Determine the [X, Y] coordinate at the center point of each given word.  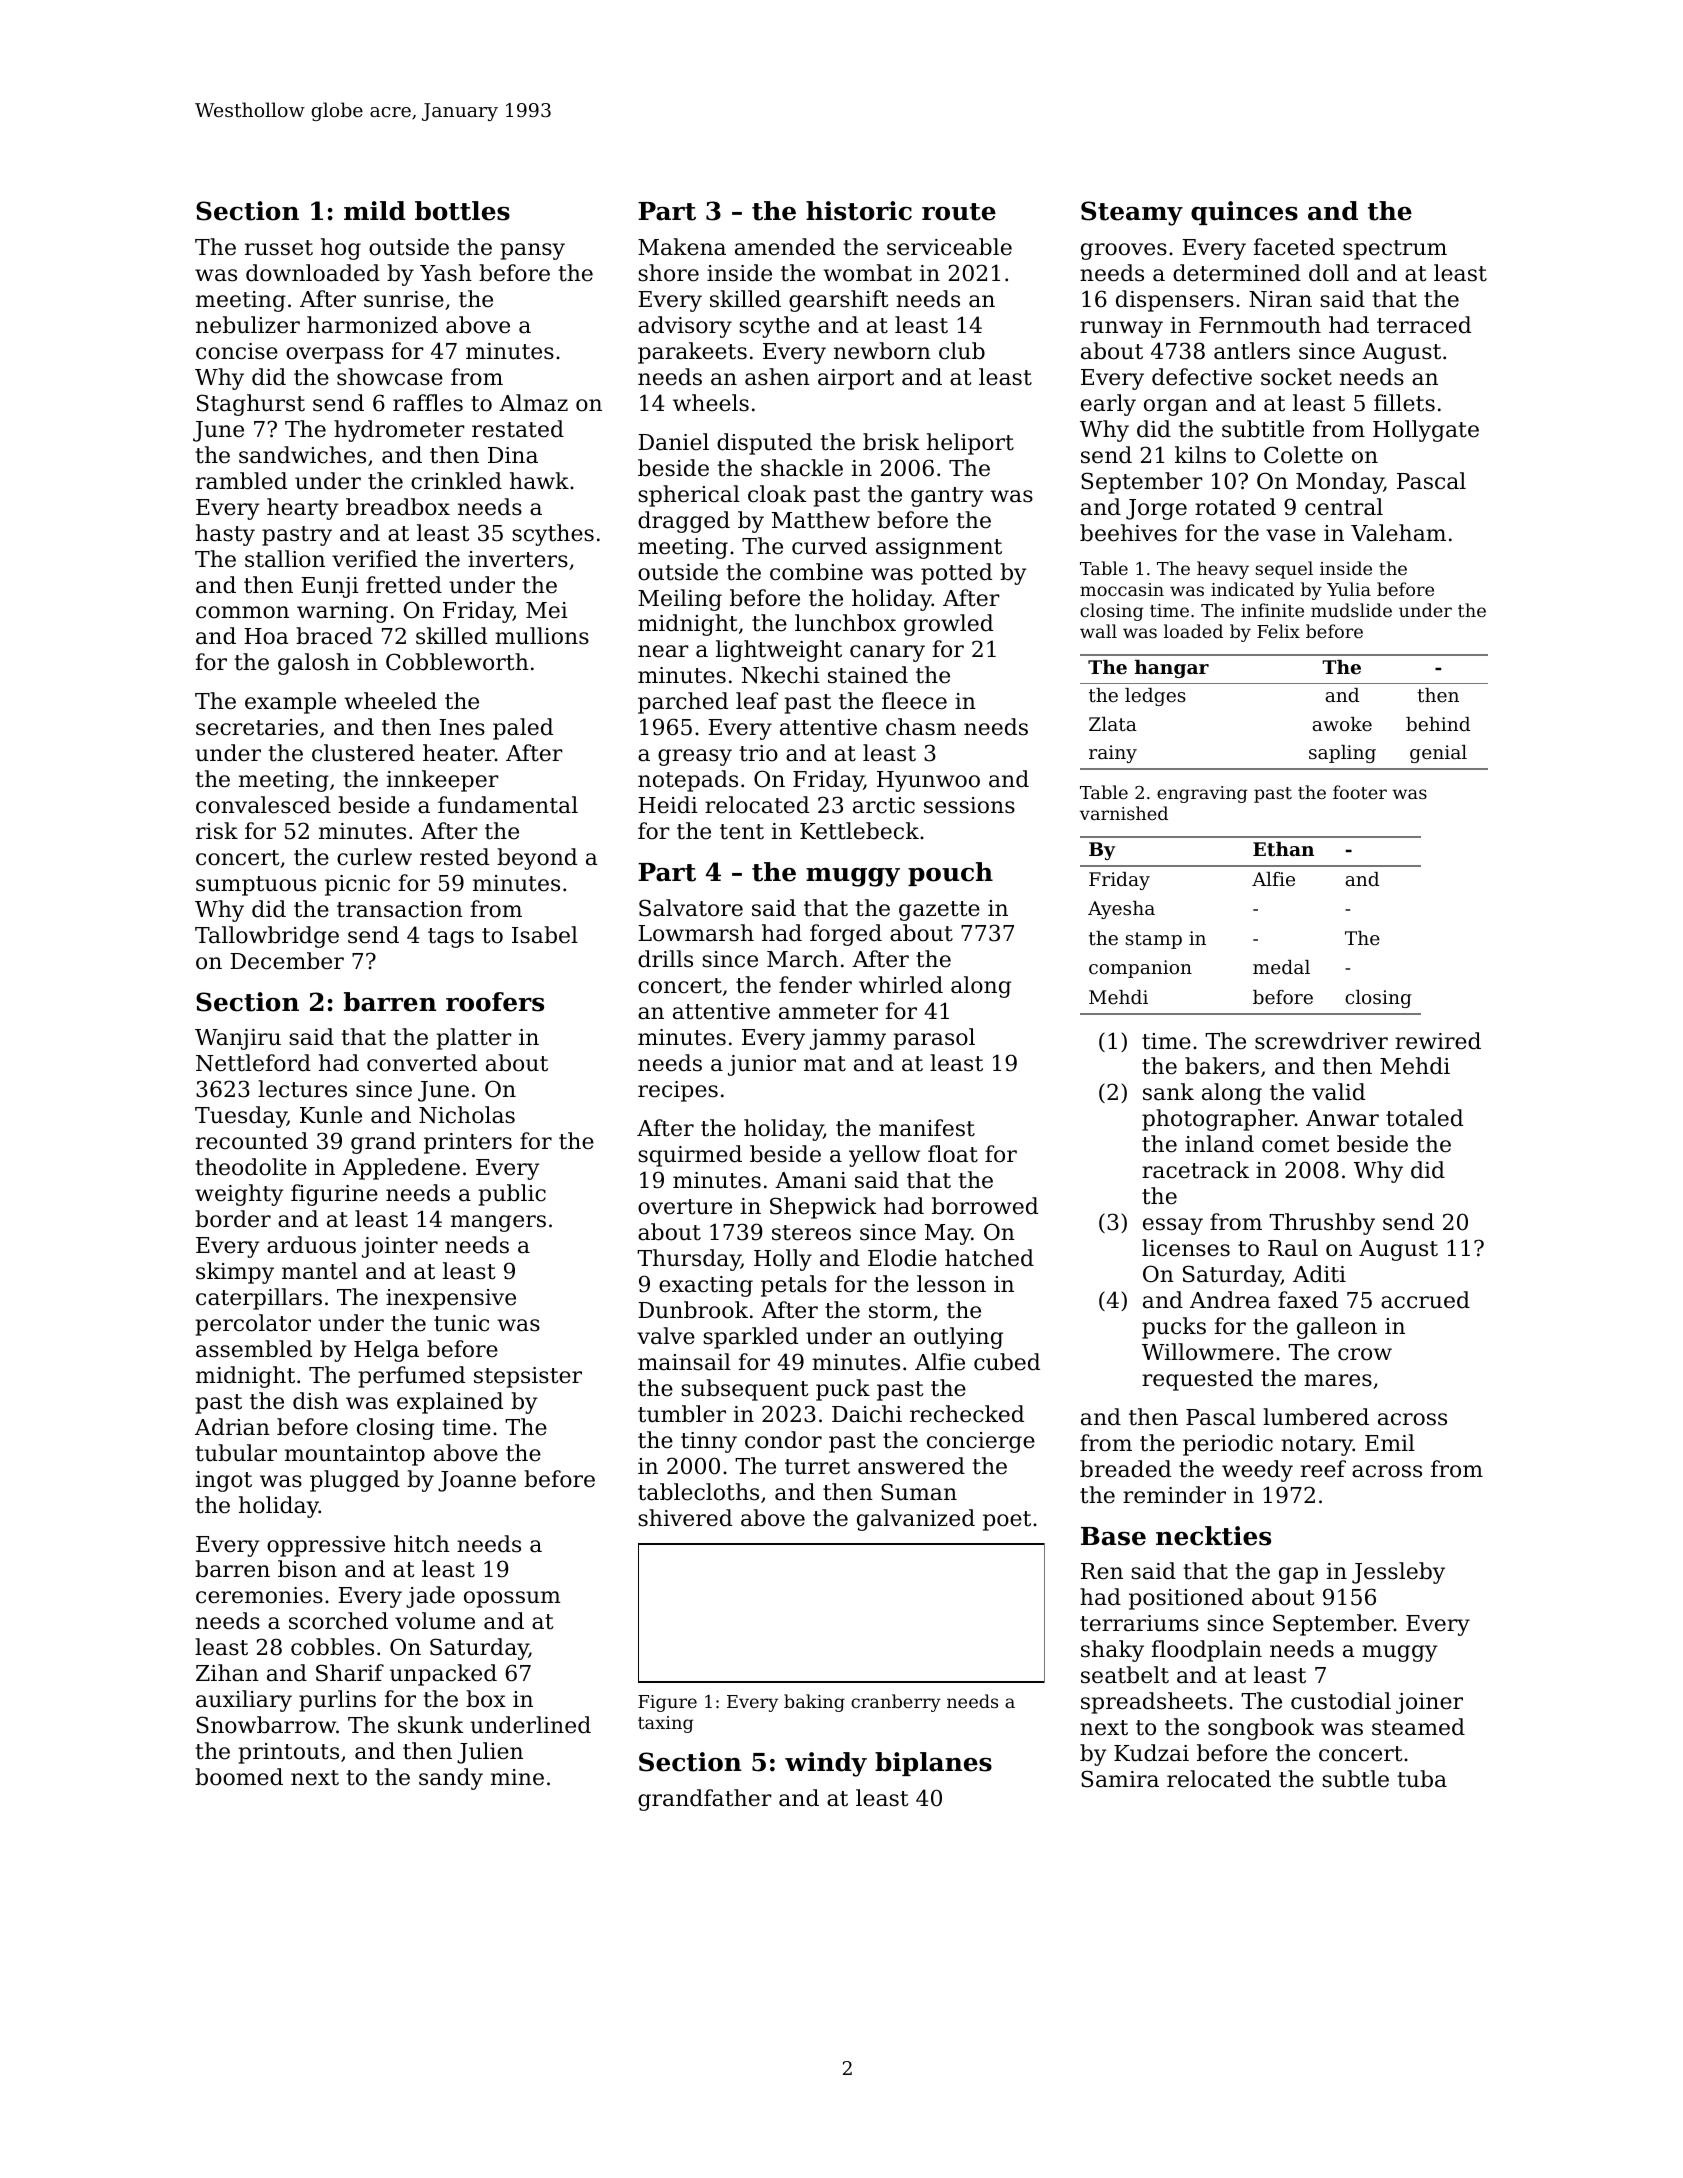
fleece [914, 701]
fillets [1404, 403]
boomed [239, 1777]
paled [523, 729]
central [1344, 507]
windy [826, 1764]
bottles [462, 211]
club [962, 351]
